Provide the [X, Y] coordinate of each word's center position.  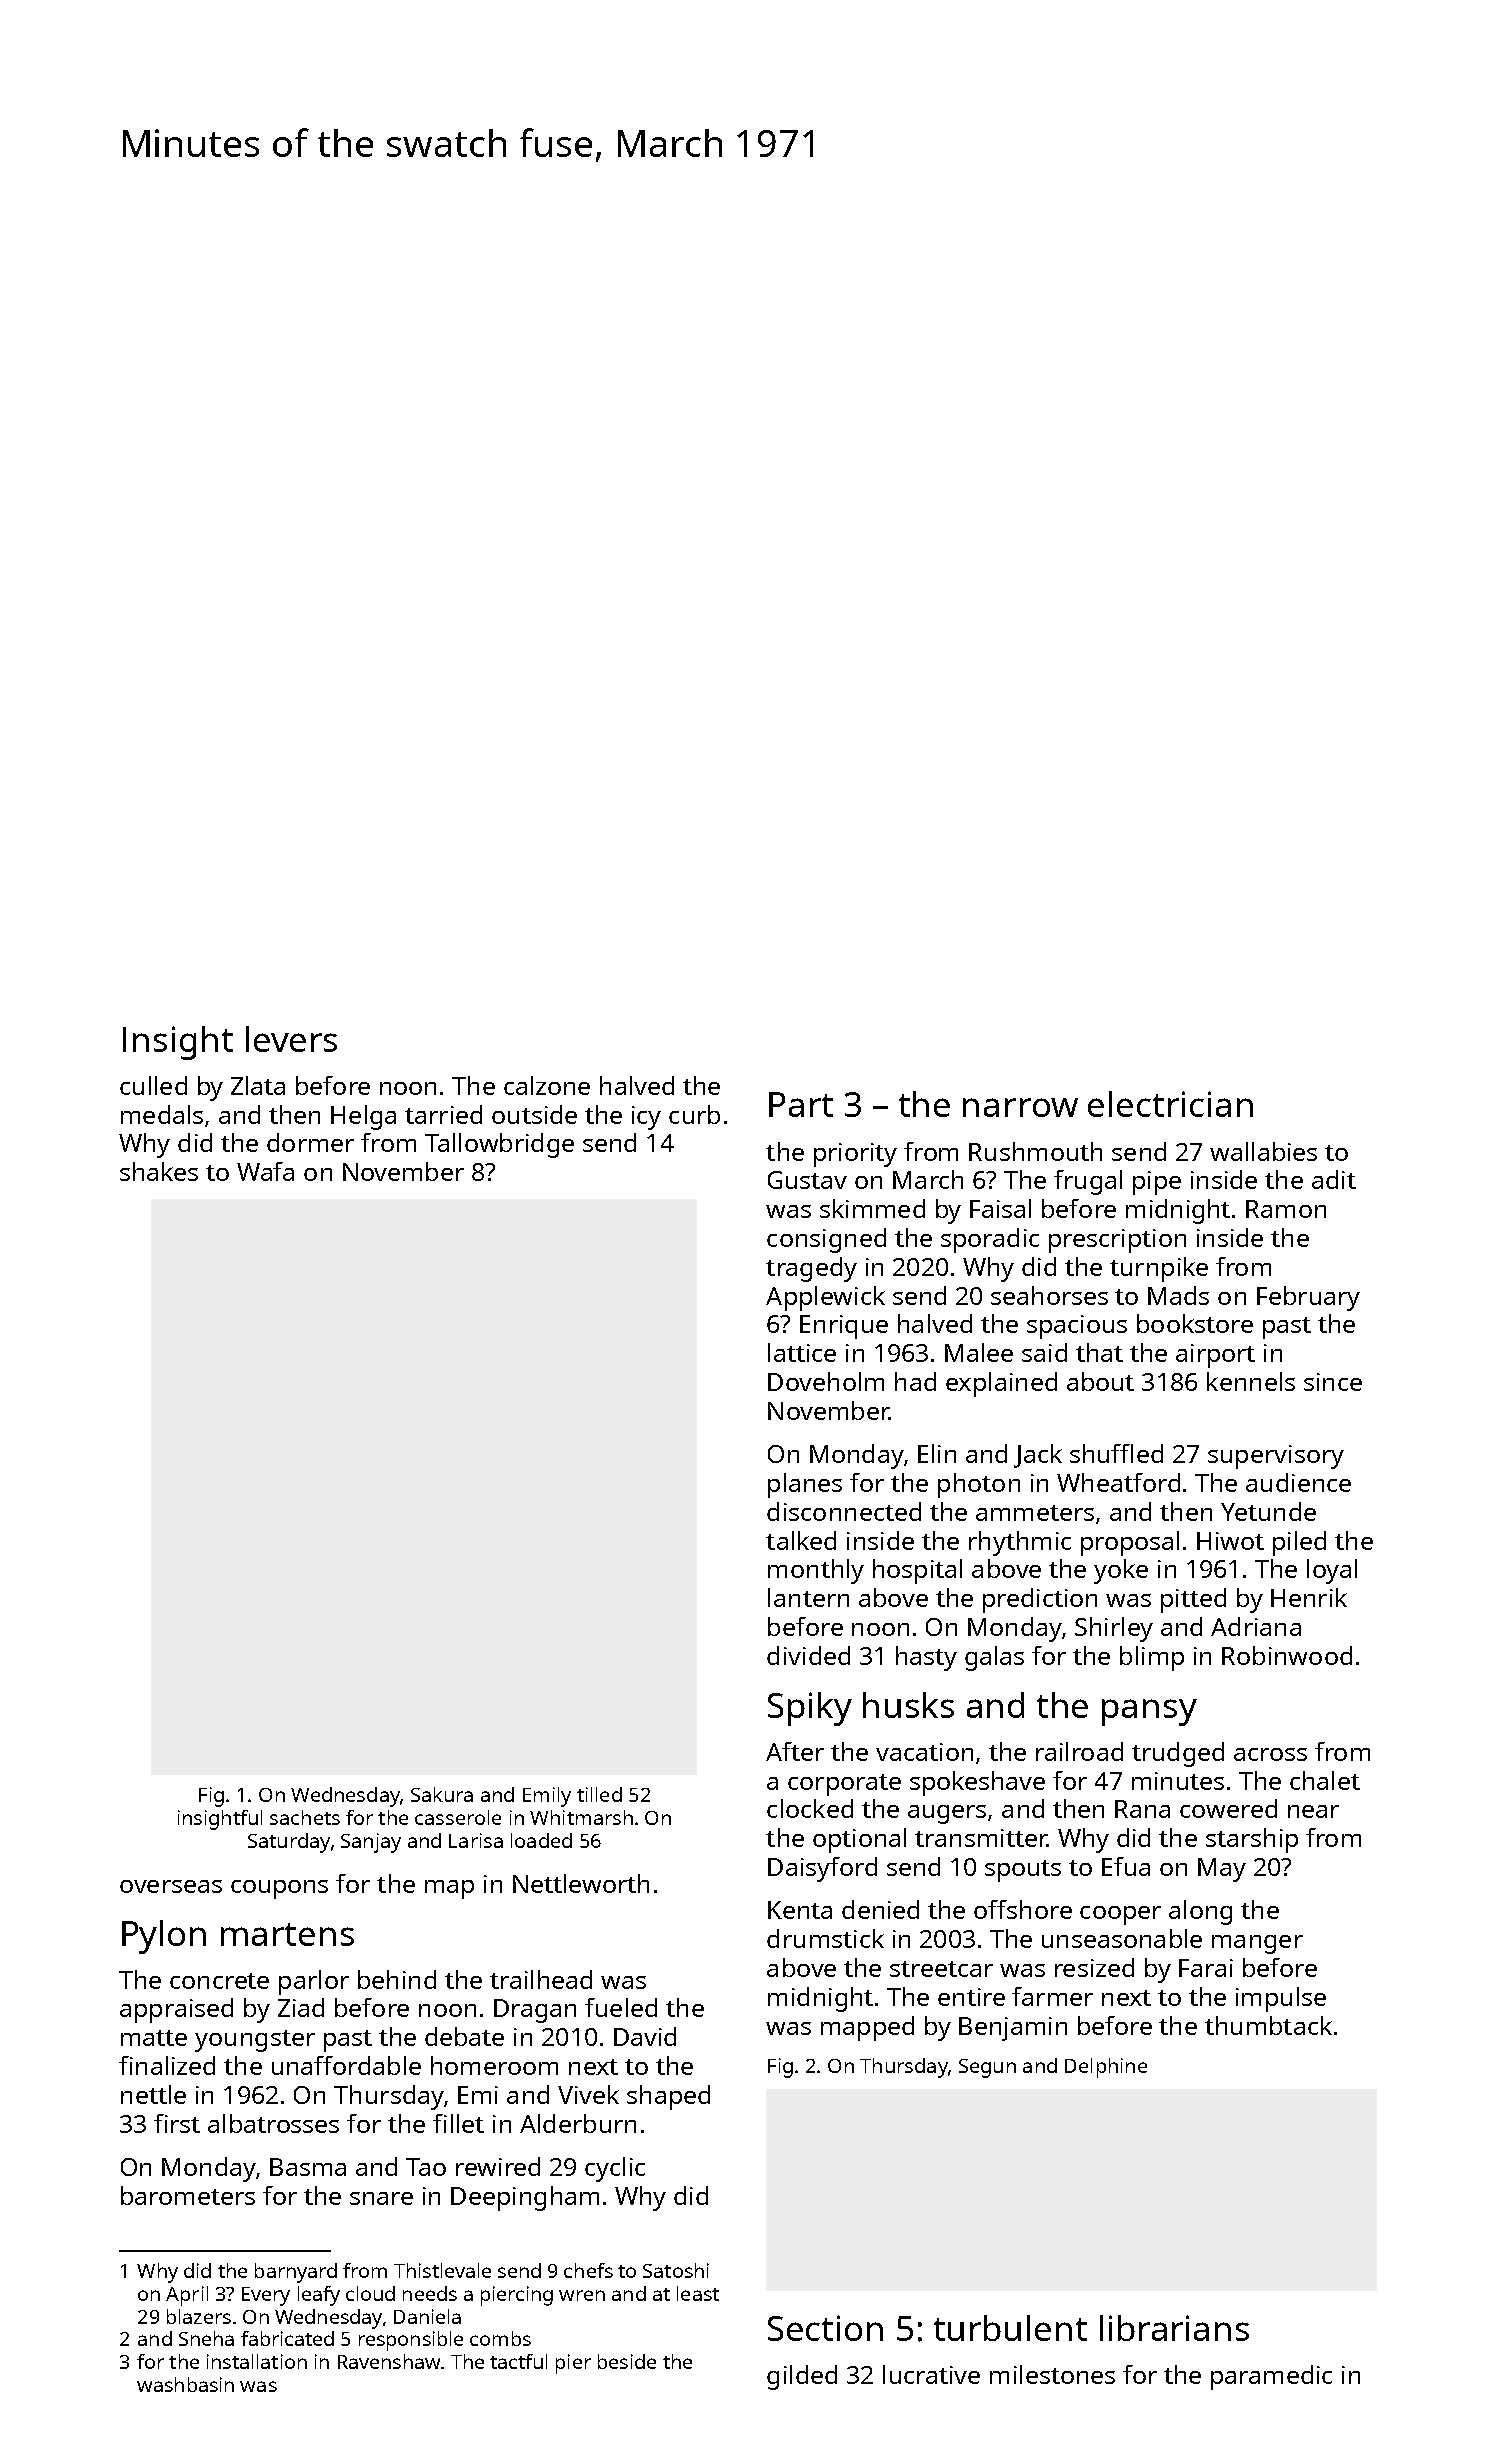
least [698, 2293]
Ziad [301, 2007]
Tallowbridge [499, 1145]
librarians [1174, 2328]
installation [257, 2361]
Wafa [265, 1171]
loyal [1332, 1571]
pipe [1157, 1183]
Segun [987, 2068]
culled [153, 1085]
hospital [917, 1571]
